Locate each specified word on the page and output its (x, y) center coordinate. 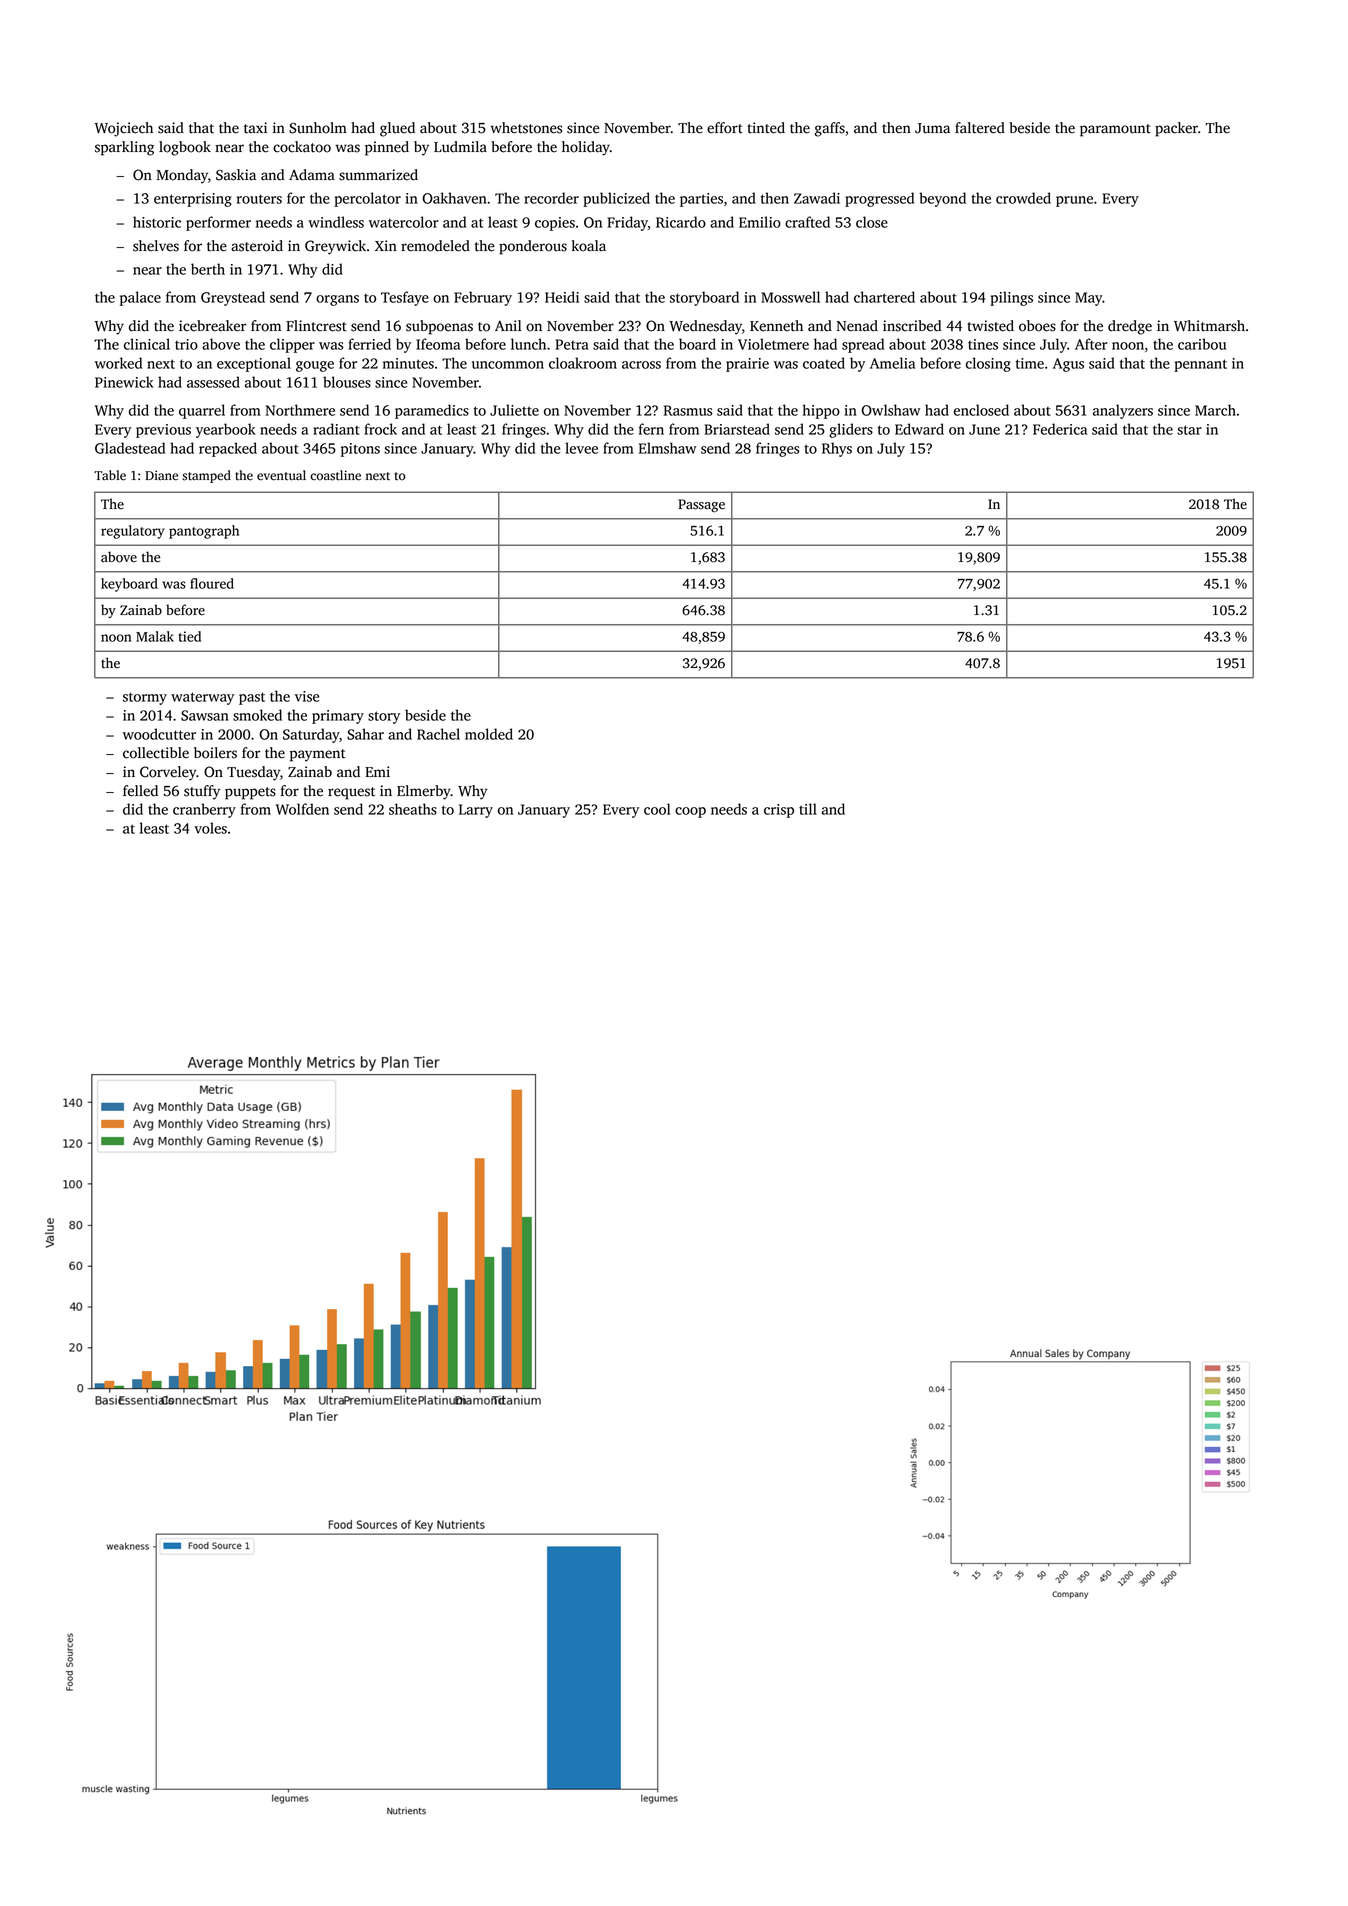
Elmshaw (667, 448)
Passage (701, 506)
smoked (257, 715)
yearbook (226, 430)
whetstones (526, 128)
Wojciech (124, 129)
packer (1176, 129)
